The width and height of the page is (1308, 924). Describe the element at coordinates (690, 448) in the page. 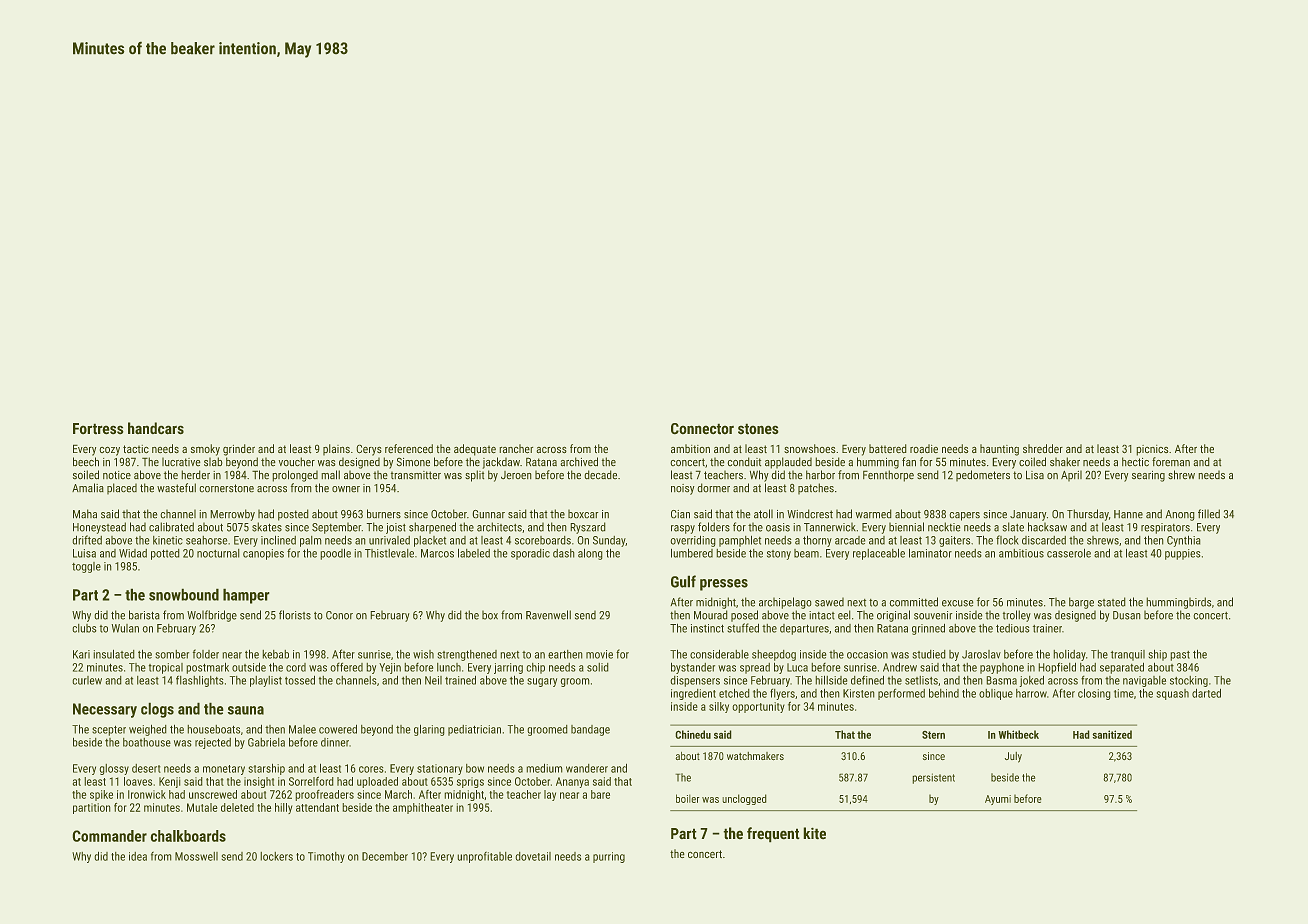

I see `ambition` at that location.
